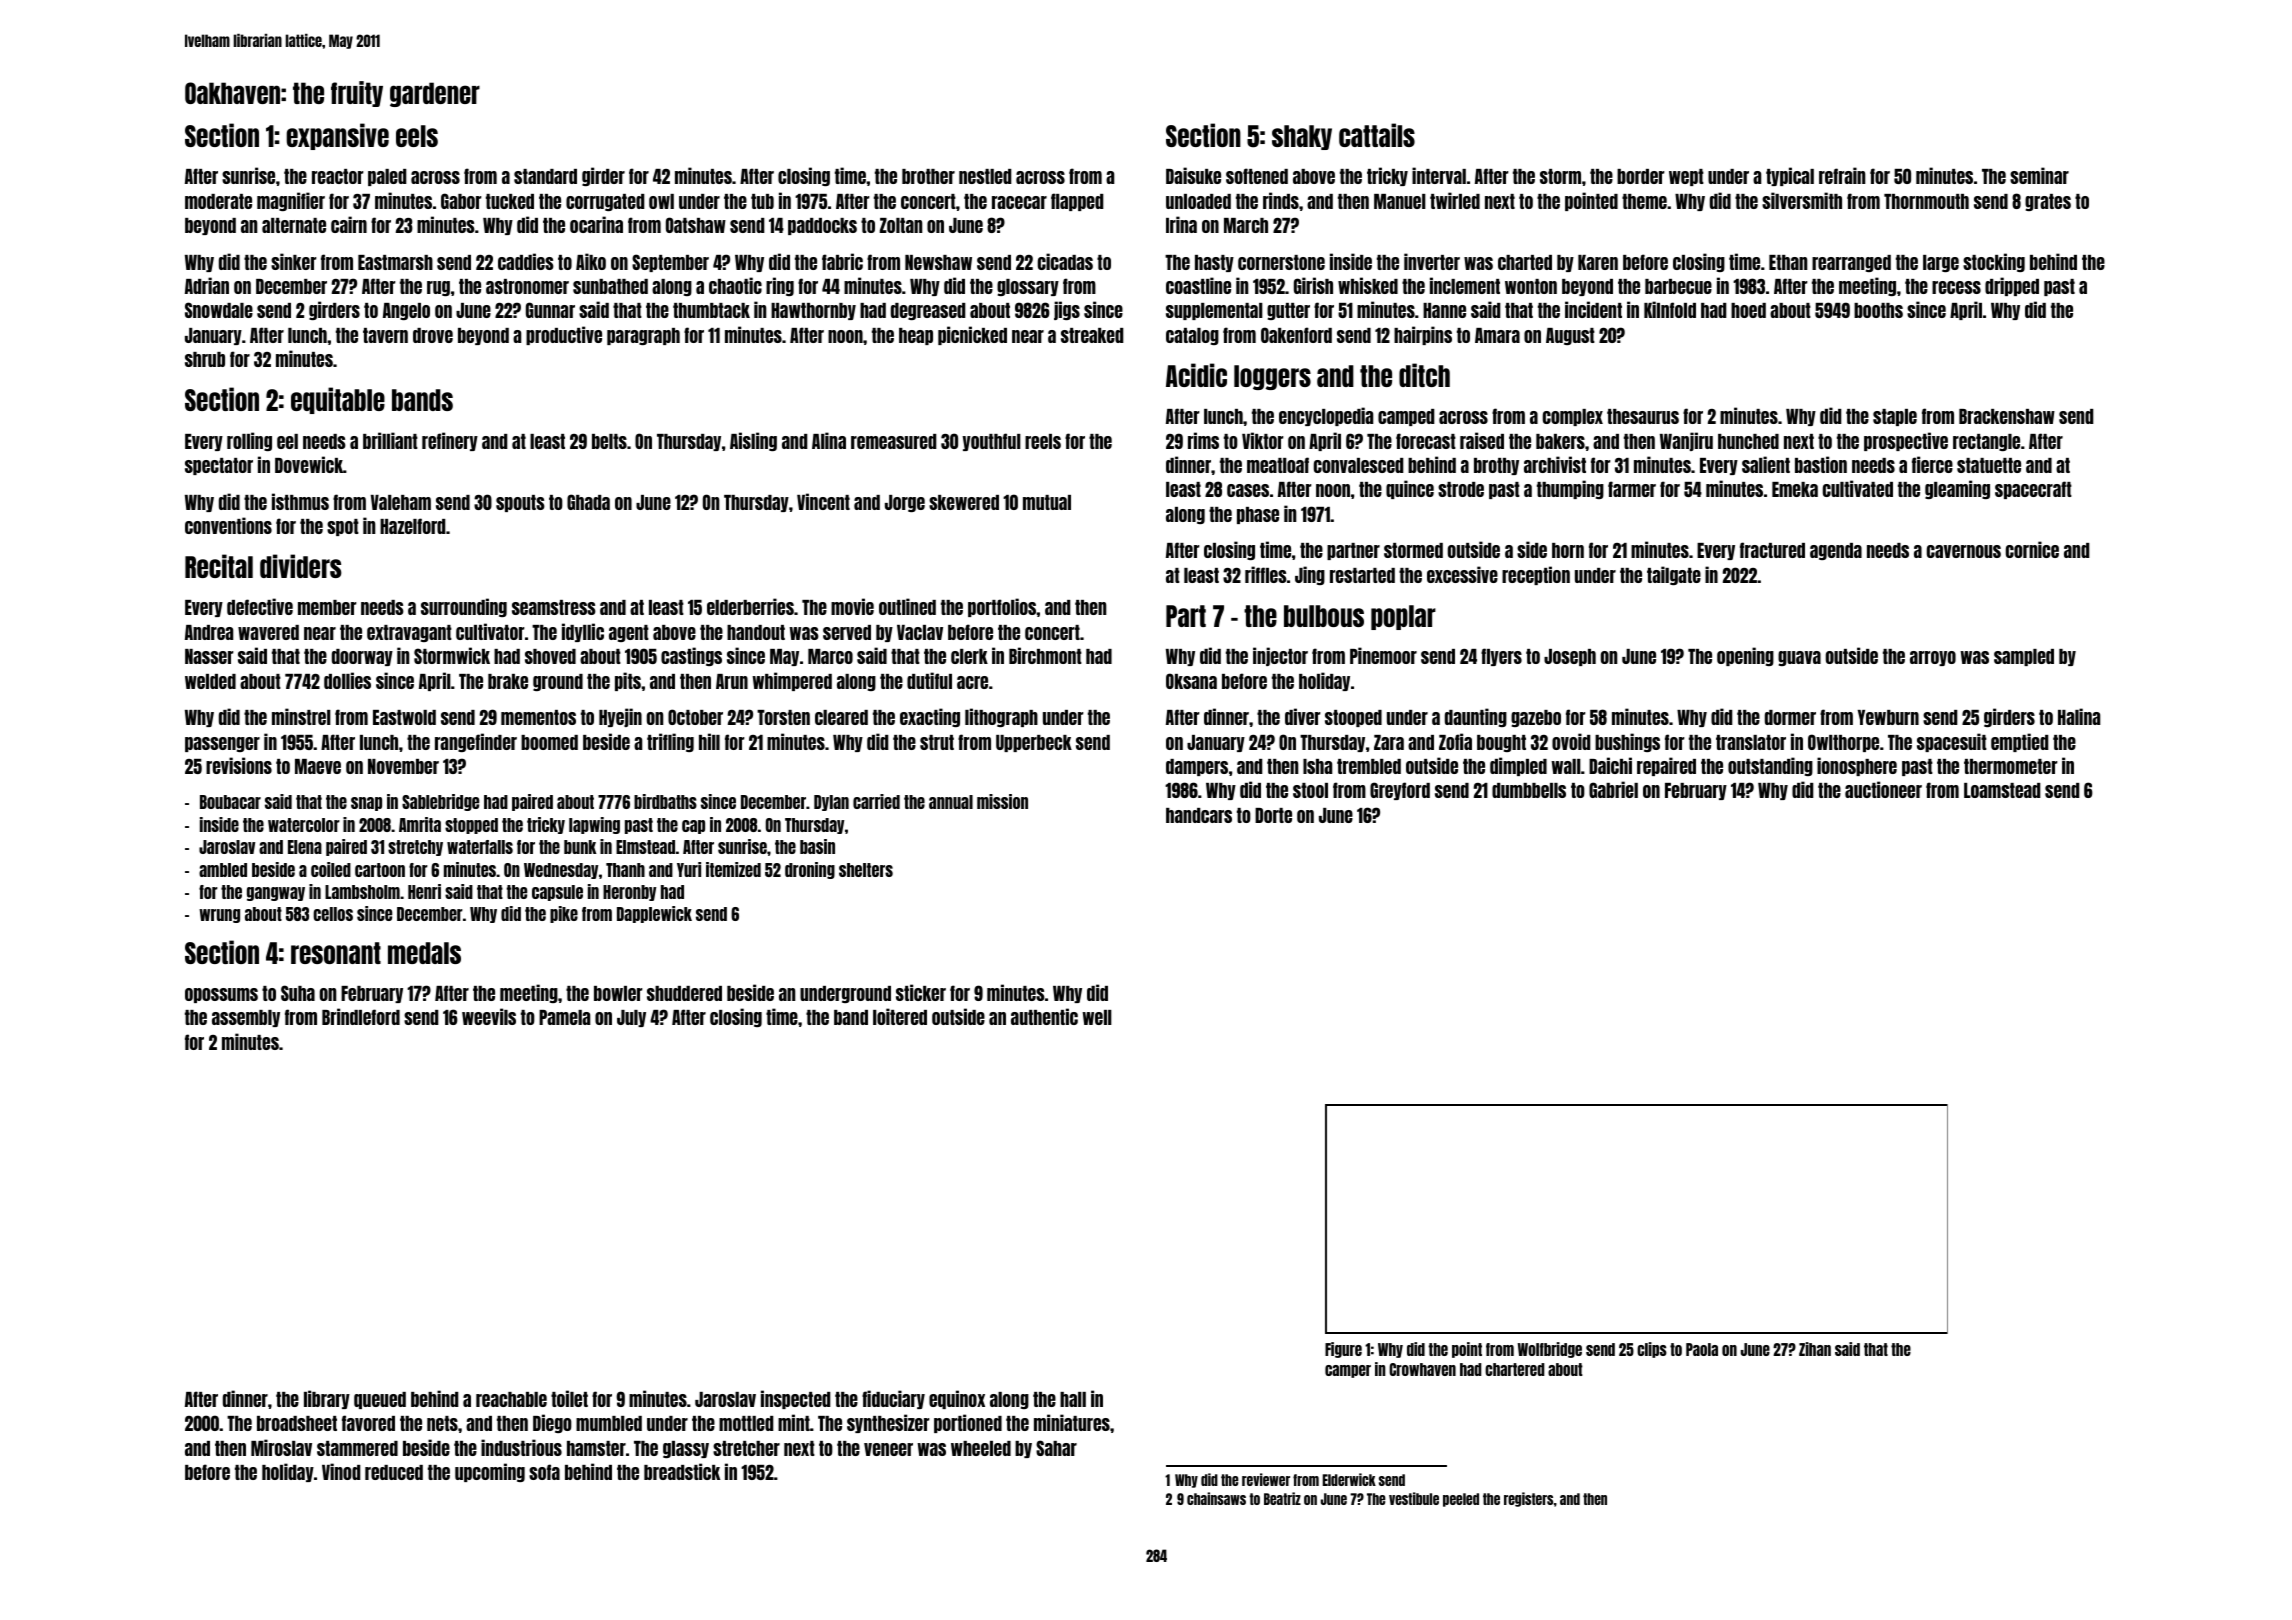 The image size is (2292, 1620). Describe the element at coordinates (750, 606) in the screenshot. I see `elderberries` at that location.
